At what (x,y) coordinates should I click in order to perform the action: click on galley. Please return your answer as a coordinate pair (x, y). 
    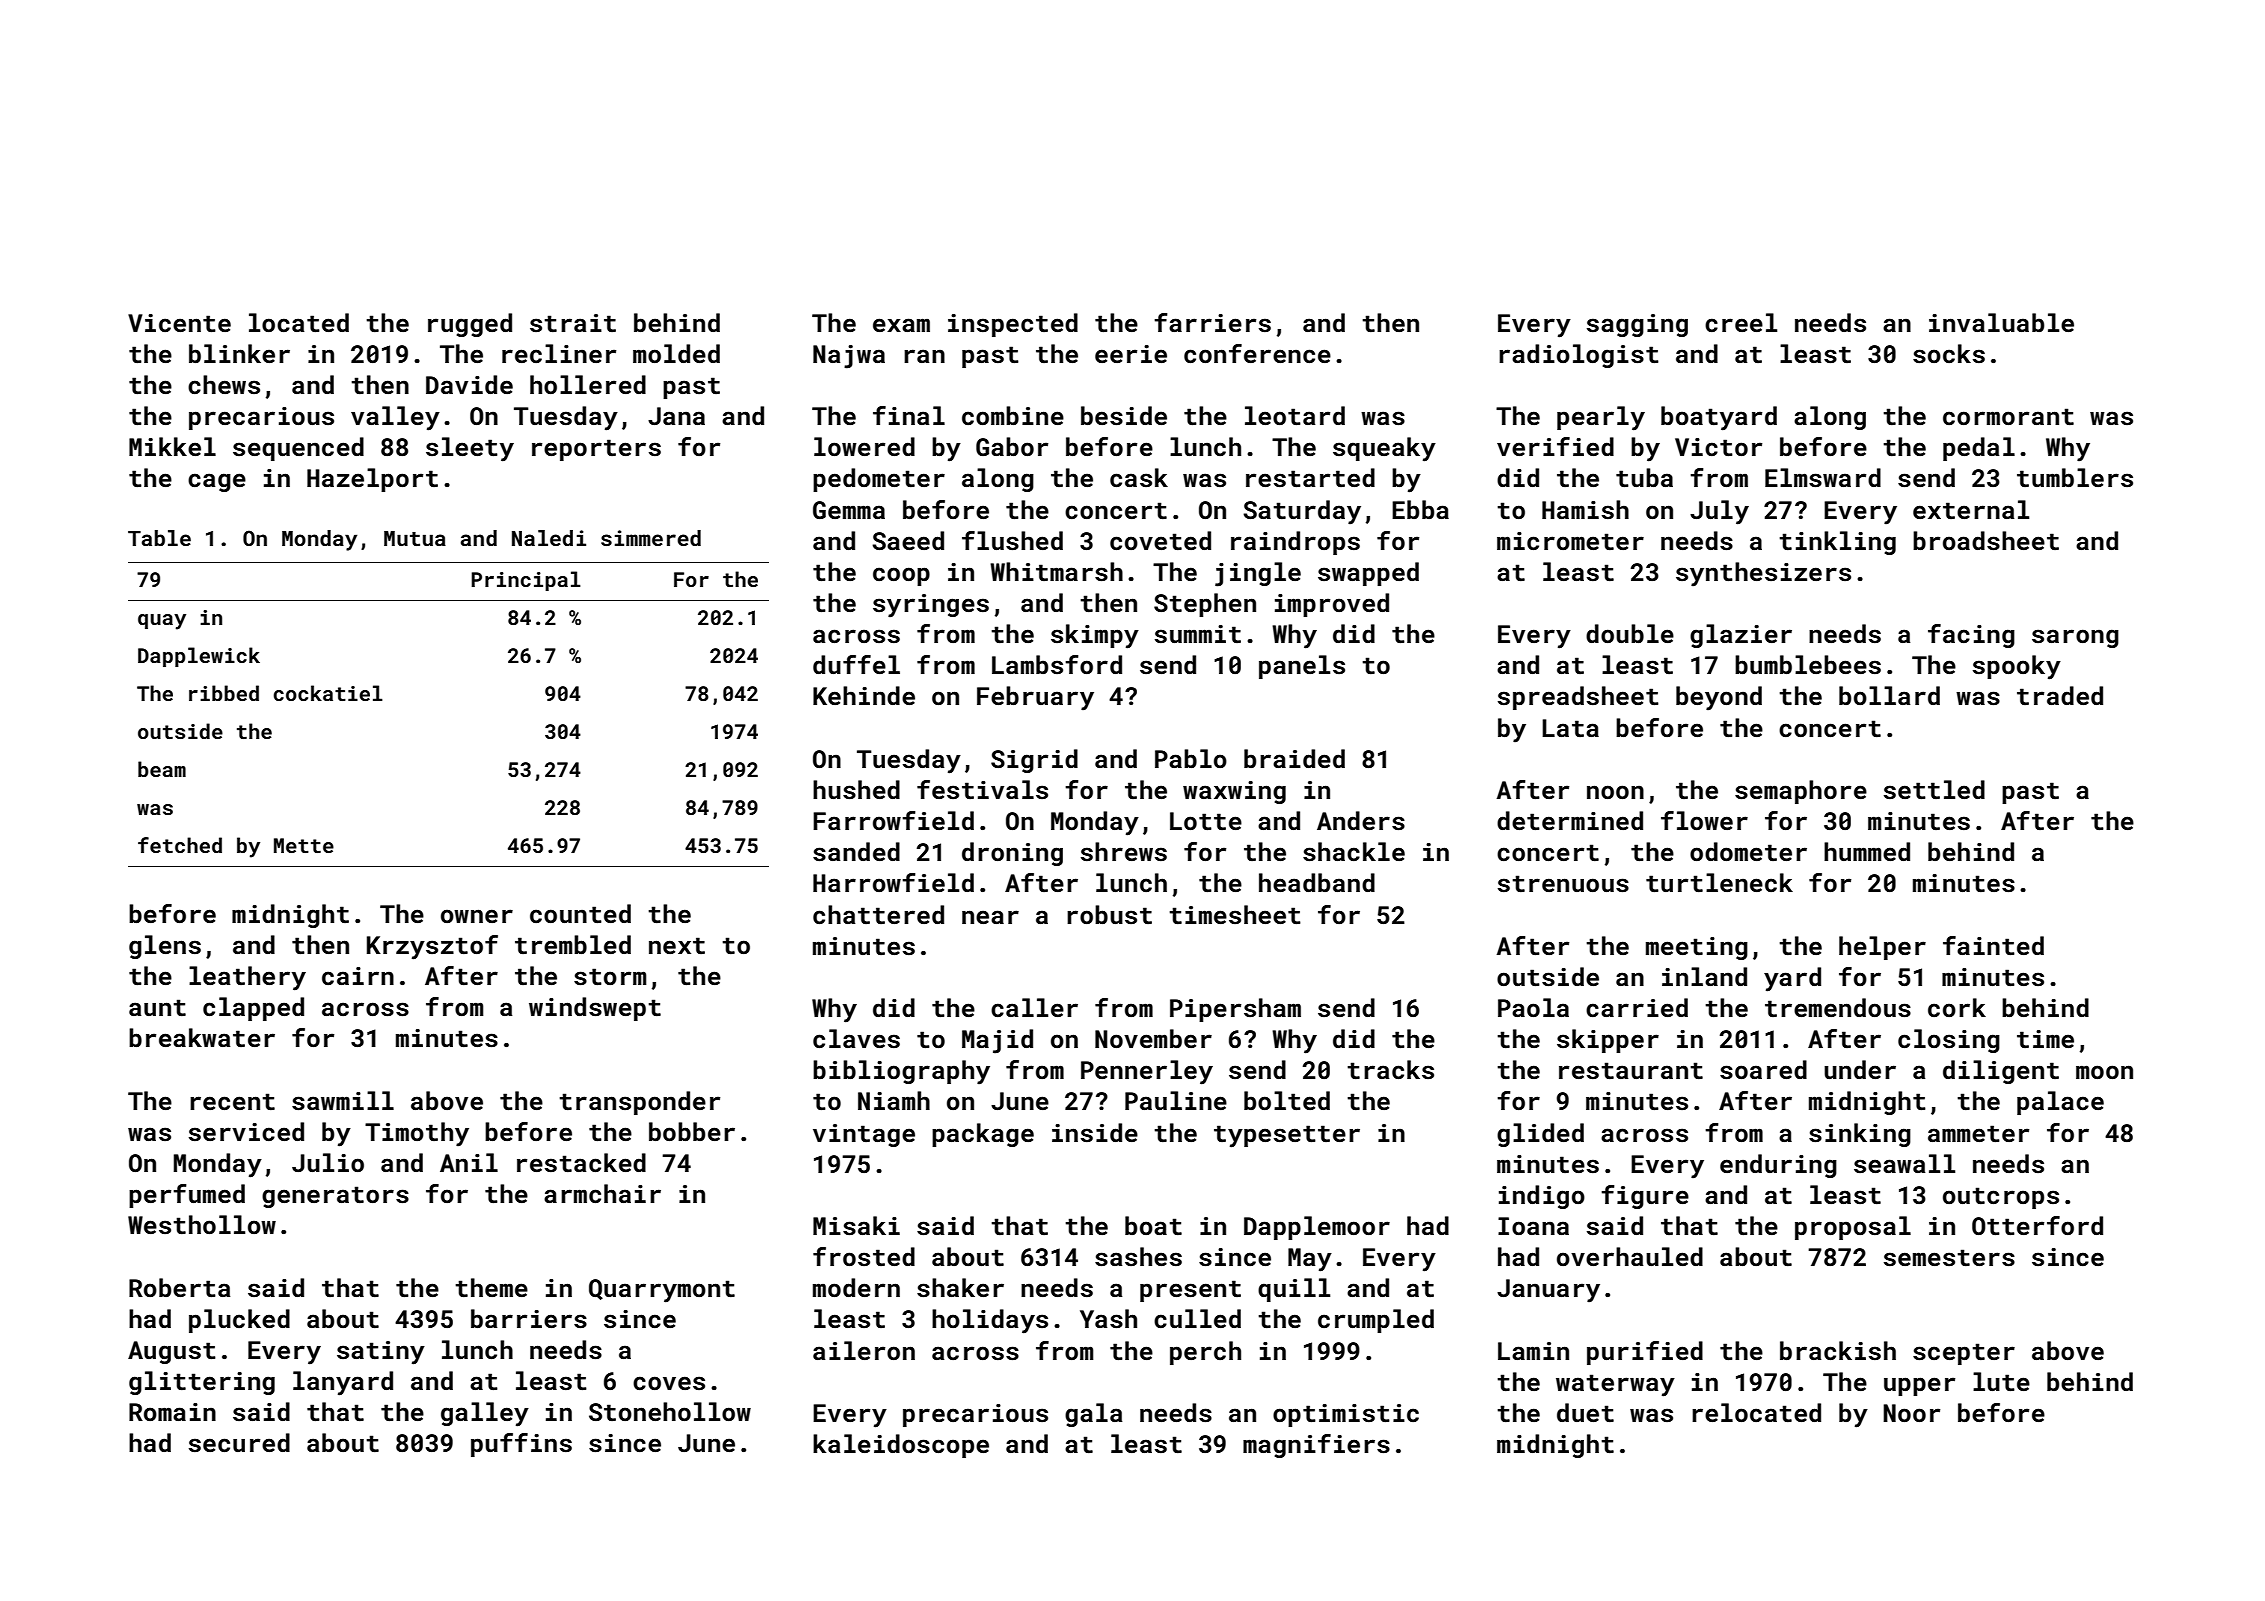
    Looking at the image, I should click on (485, 1414).
